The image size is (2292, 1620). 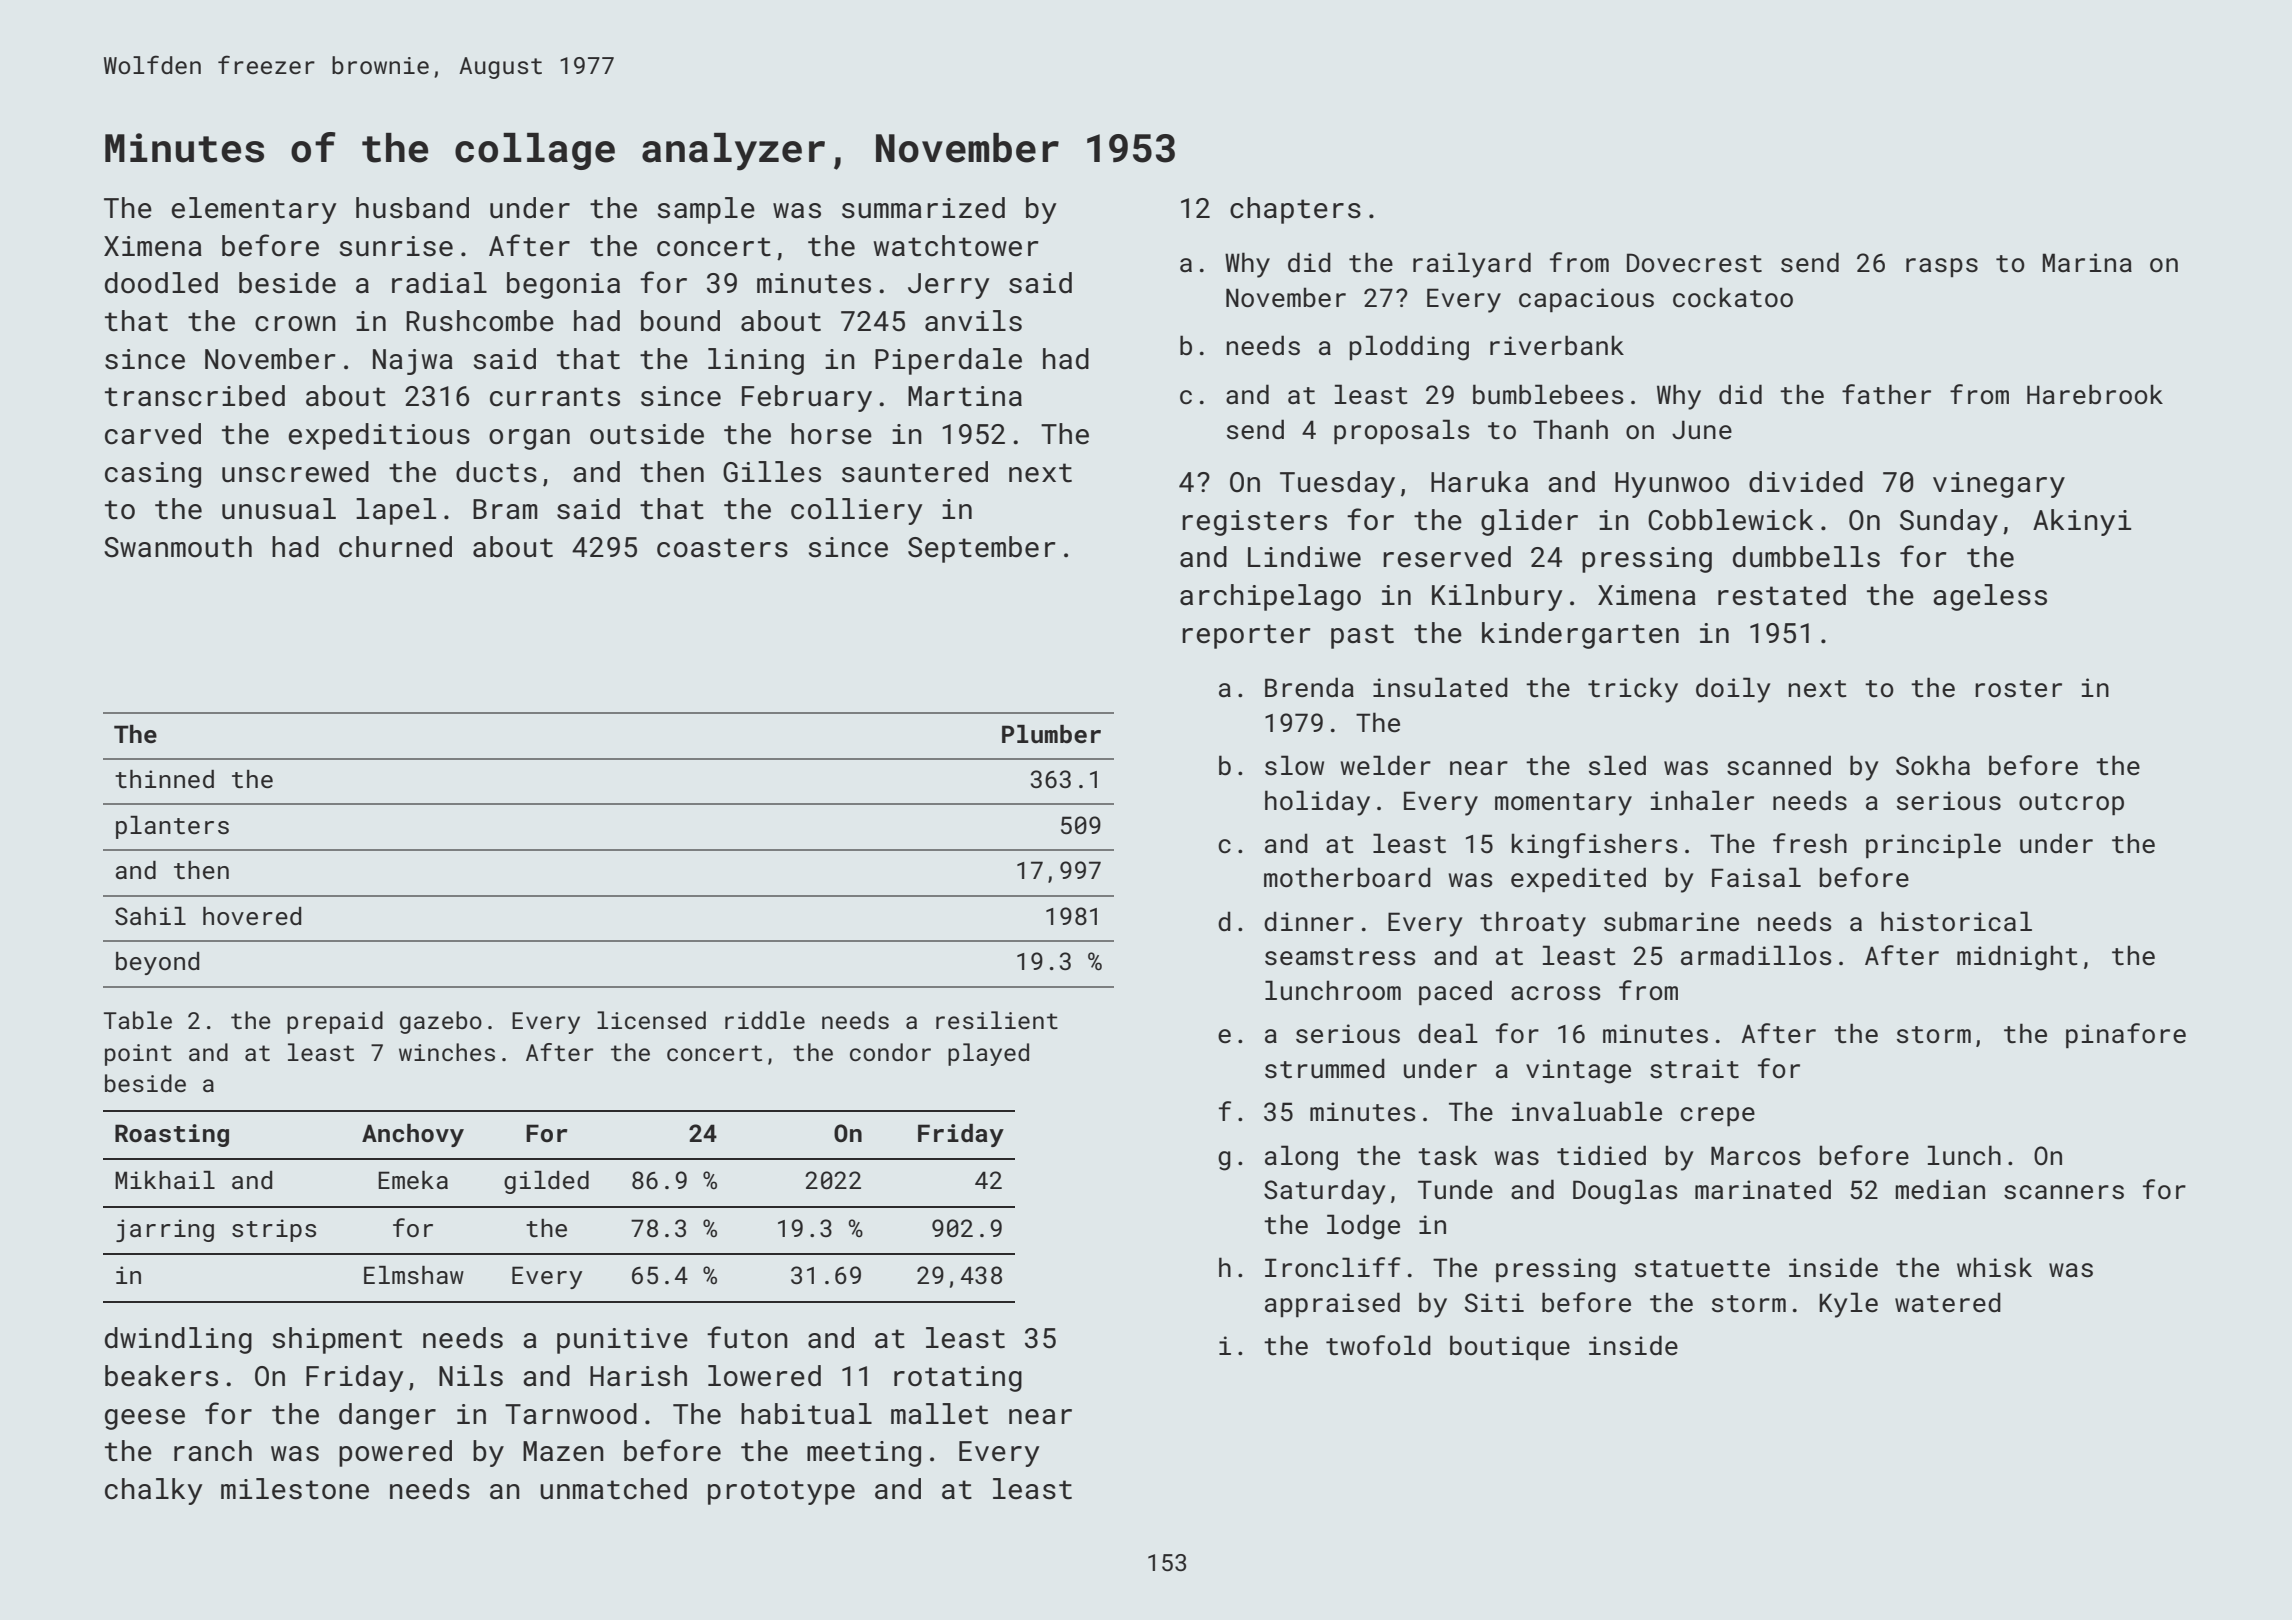 I want to click on sled, so click(x=1617, y=765).
